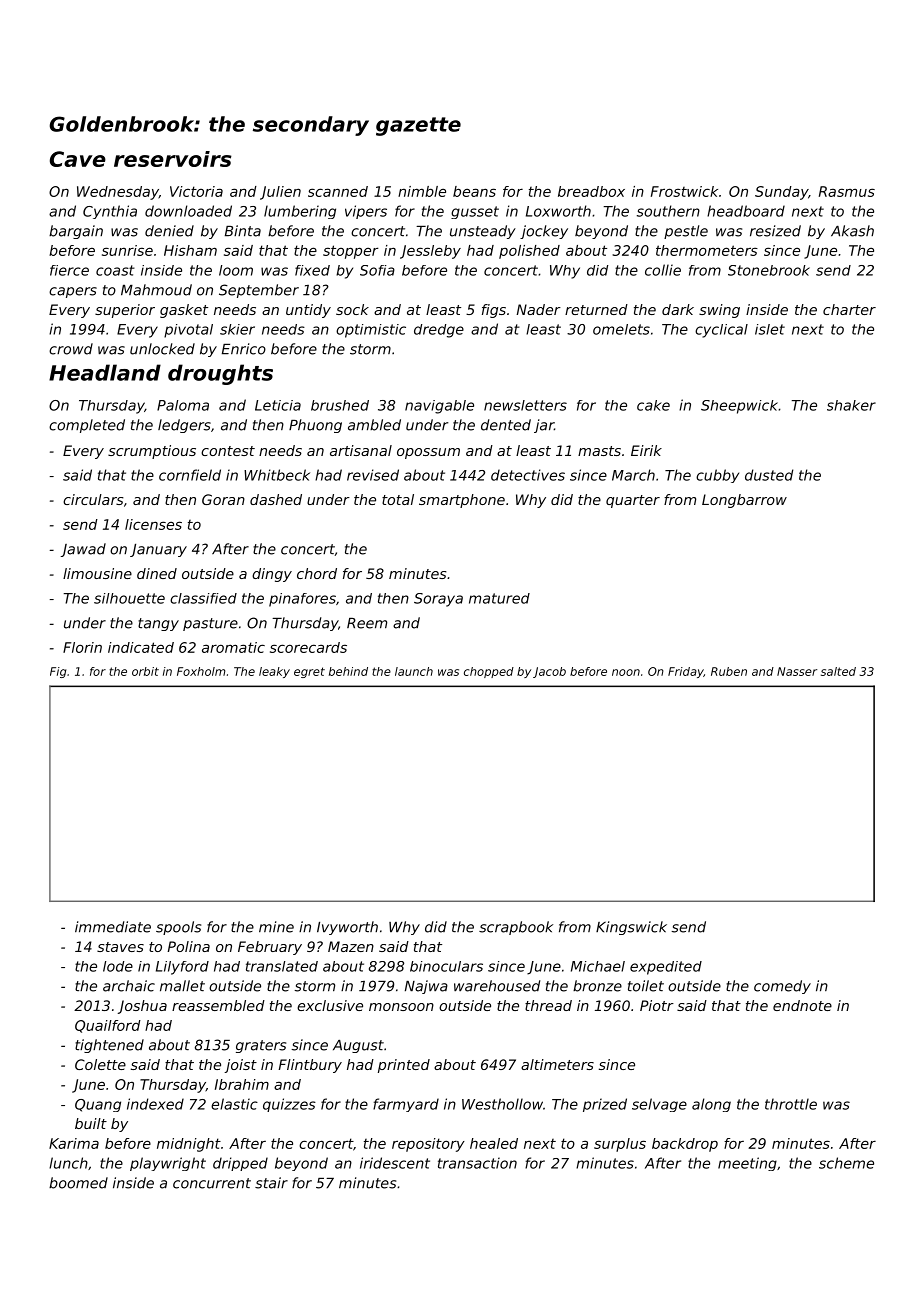 The image size is (924, 1308). Describe the element at coordinates (78, 1183) in the screenshot. I see `boomed` at that location.
